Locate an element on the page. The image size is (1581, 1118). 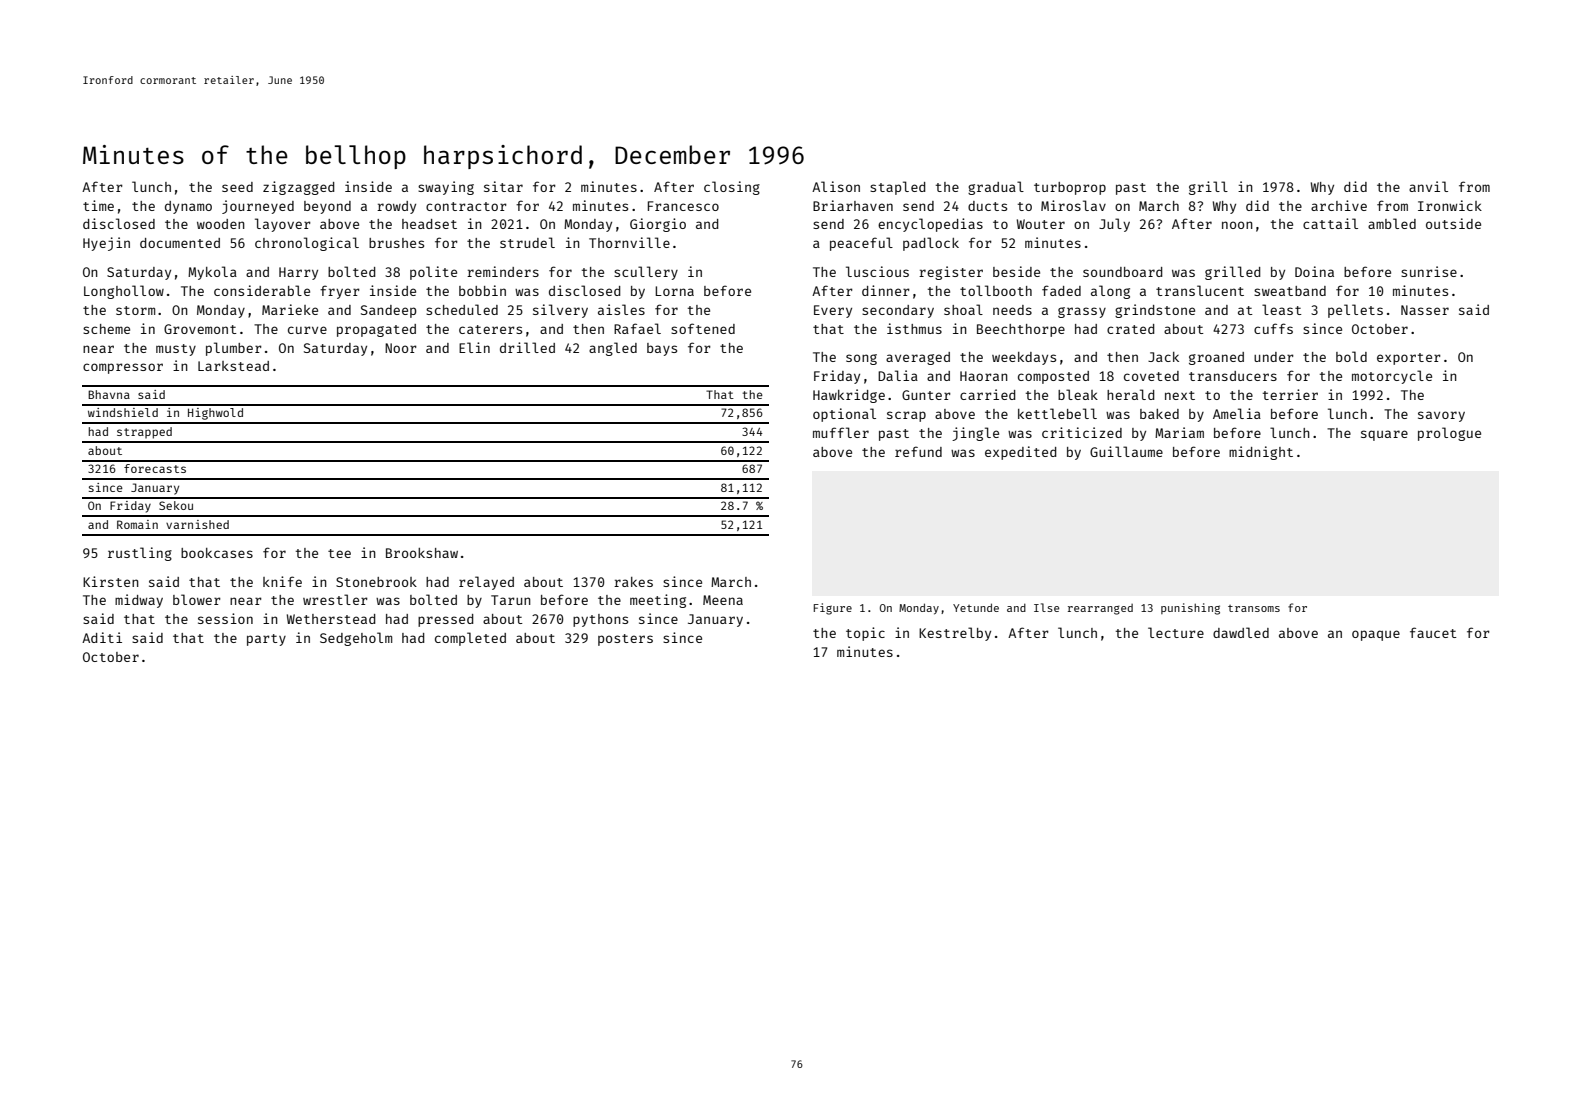
turboprop is located at coordinates (1070, 188).
